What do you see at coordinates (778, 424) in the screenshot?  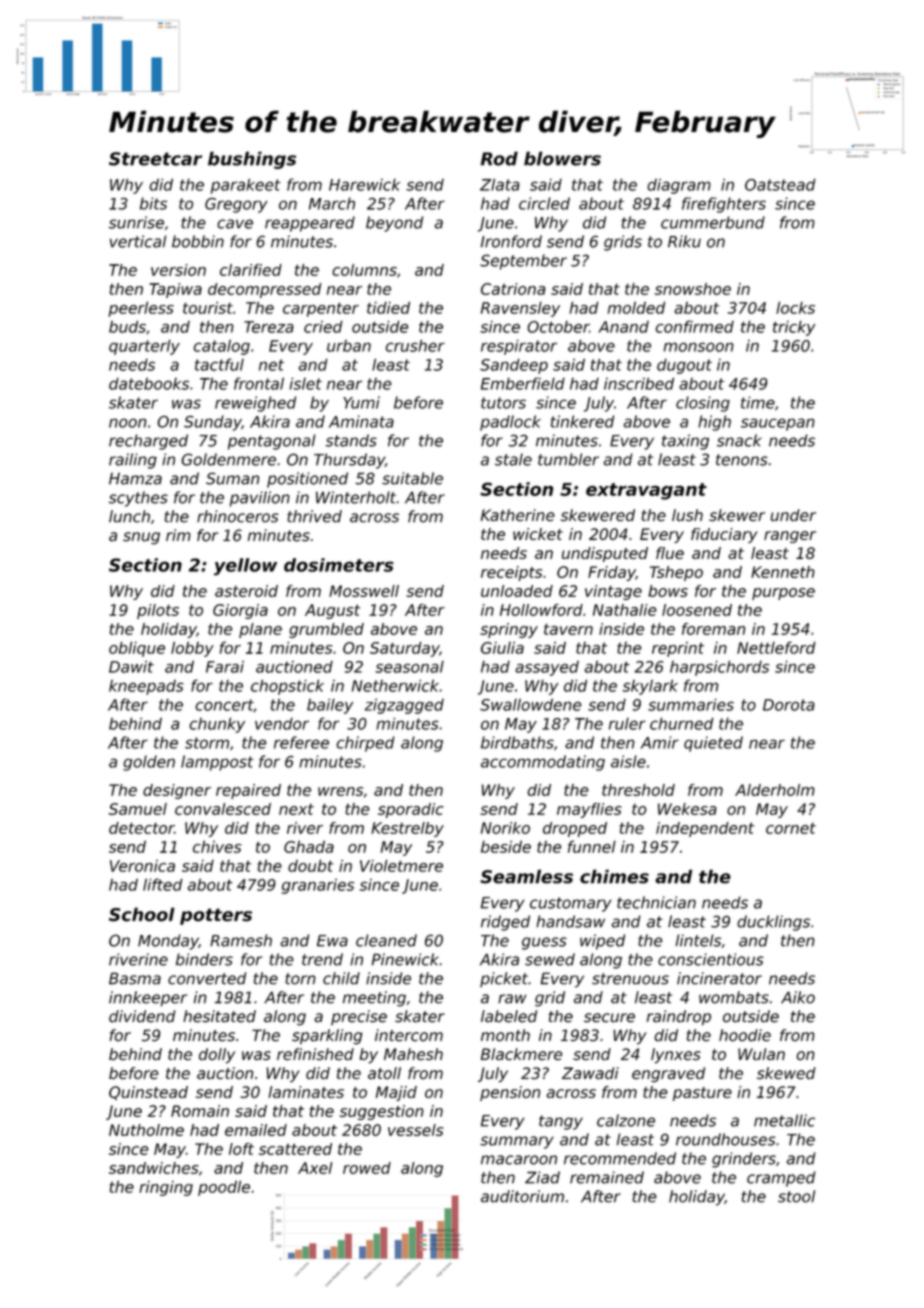 I see `saucepan` at bounding box center [778, 424].
